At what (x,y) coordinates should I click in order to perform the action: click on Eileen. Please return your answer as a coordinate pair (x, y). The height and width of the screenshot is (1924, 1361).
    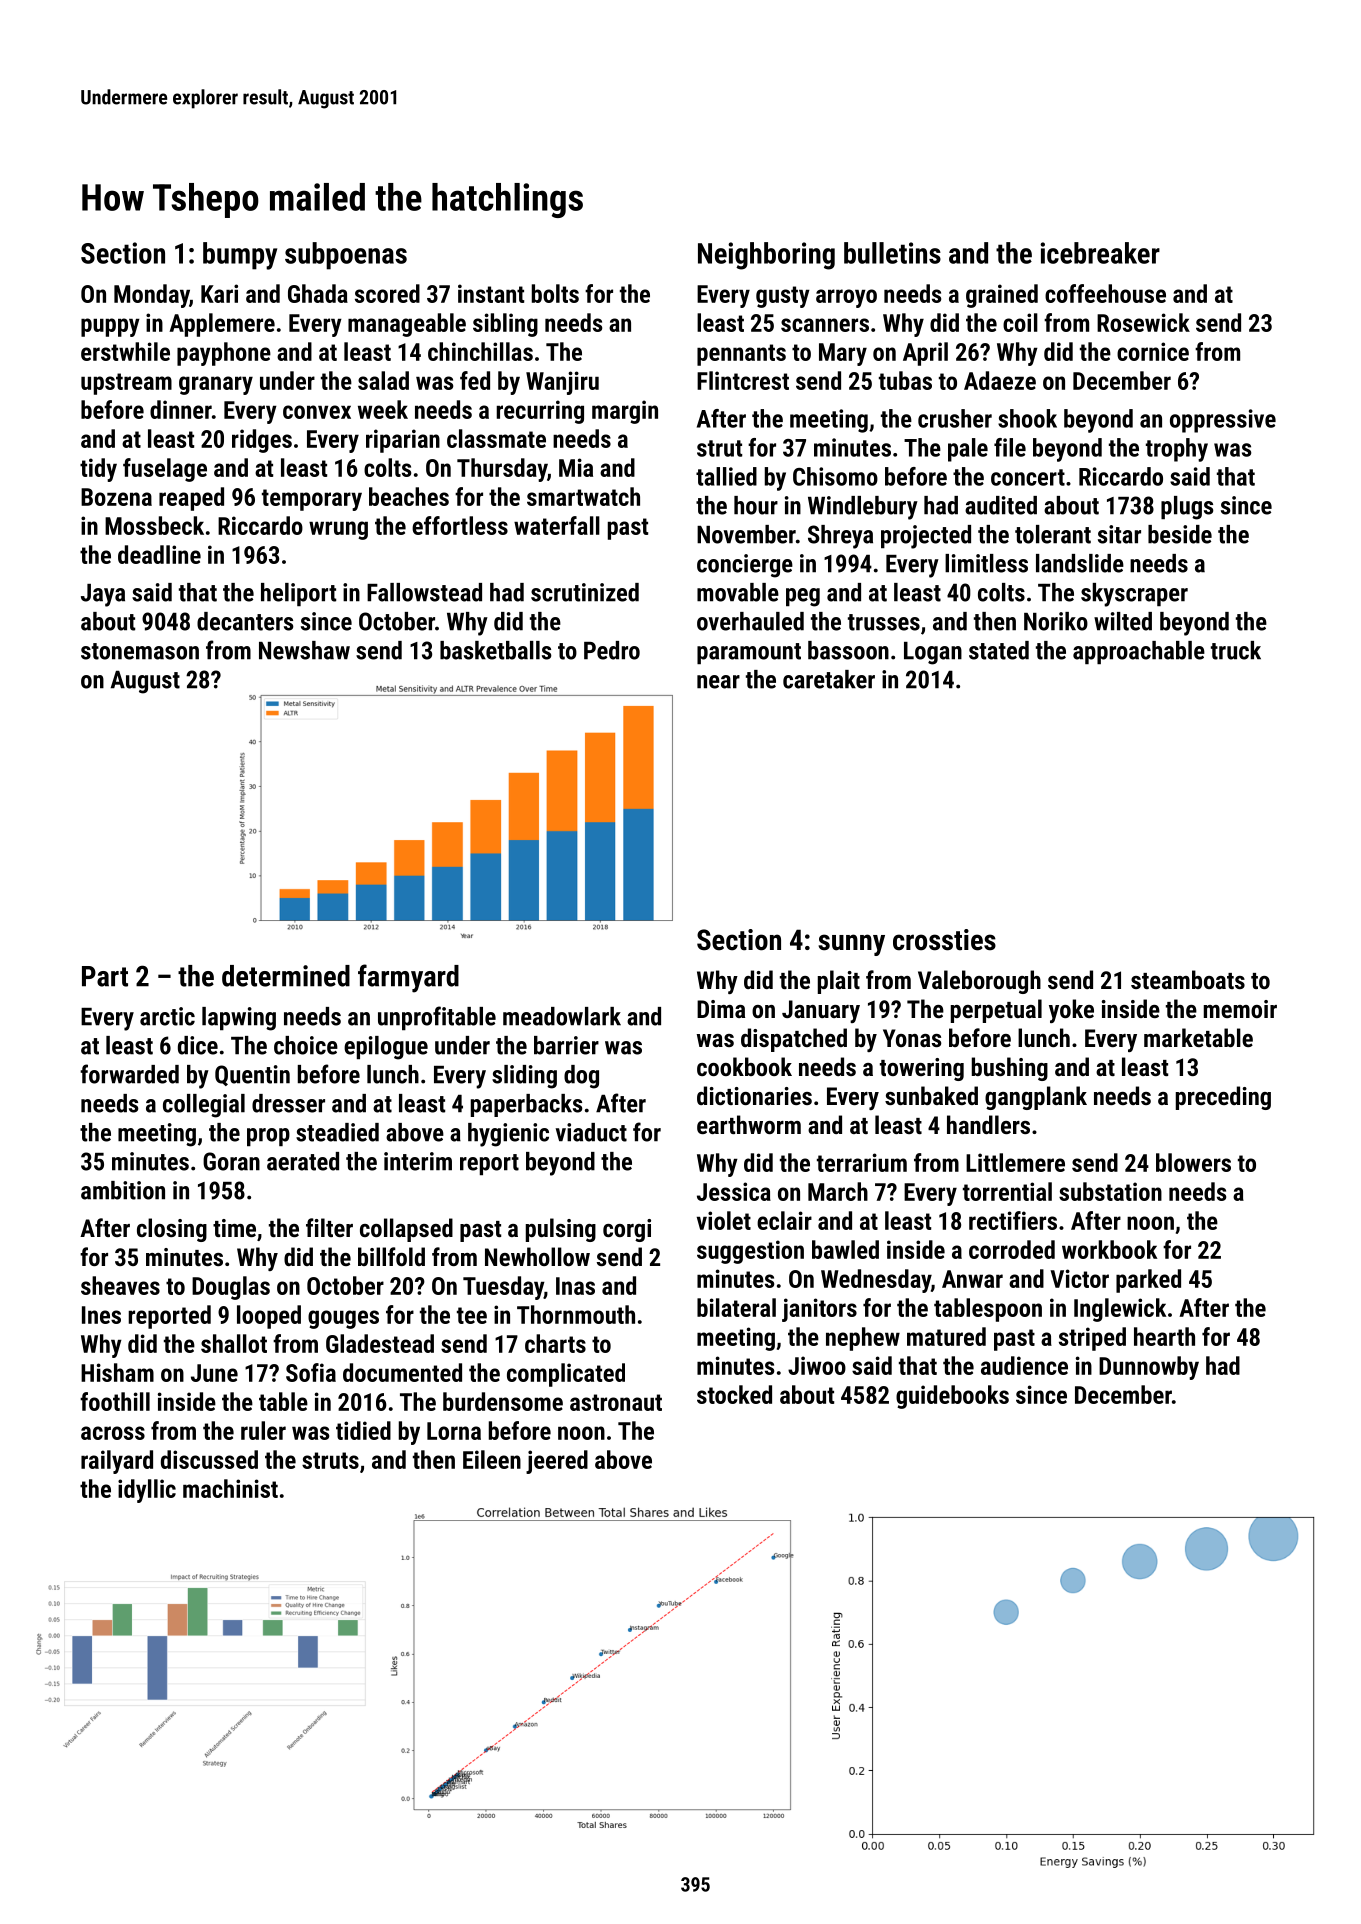
    Looking at the image, I should click on (492, 1459).
